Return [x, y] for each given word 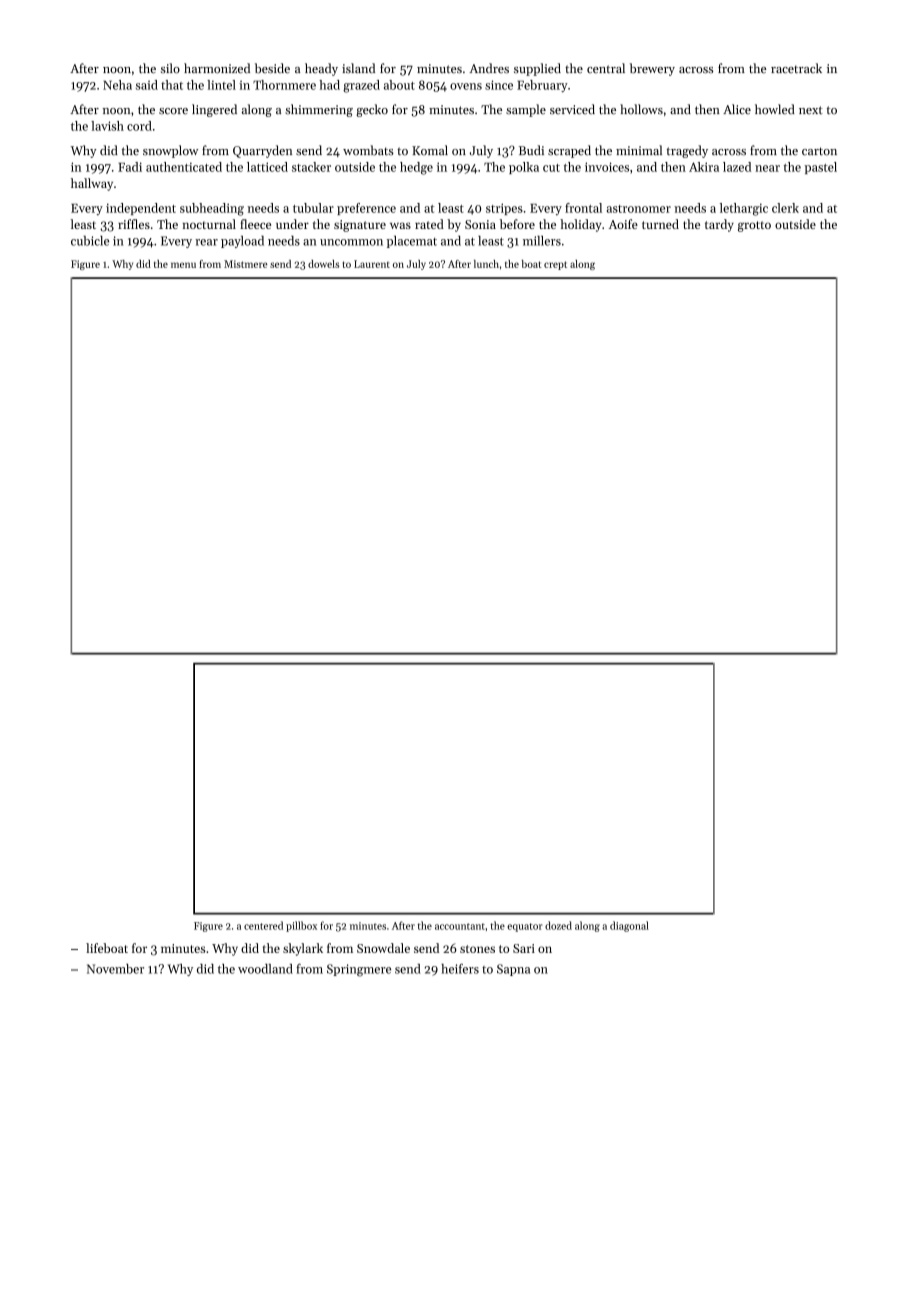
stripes [504, 209]
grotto [754, 226]
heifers [460, 968]
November [115, 969]
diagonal [629, 926]
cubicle [90, 241]
